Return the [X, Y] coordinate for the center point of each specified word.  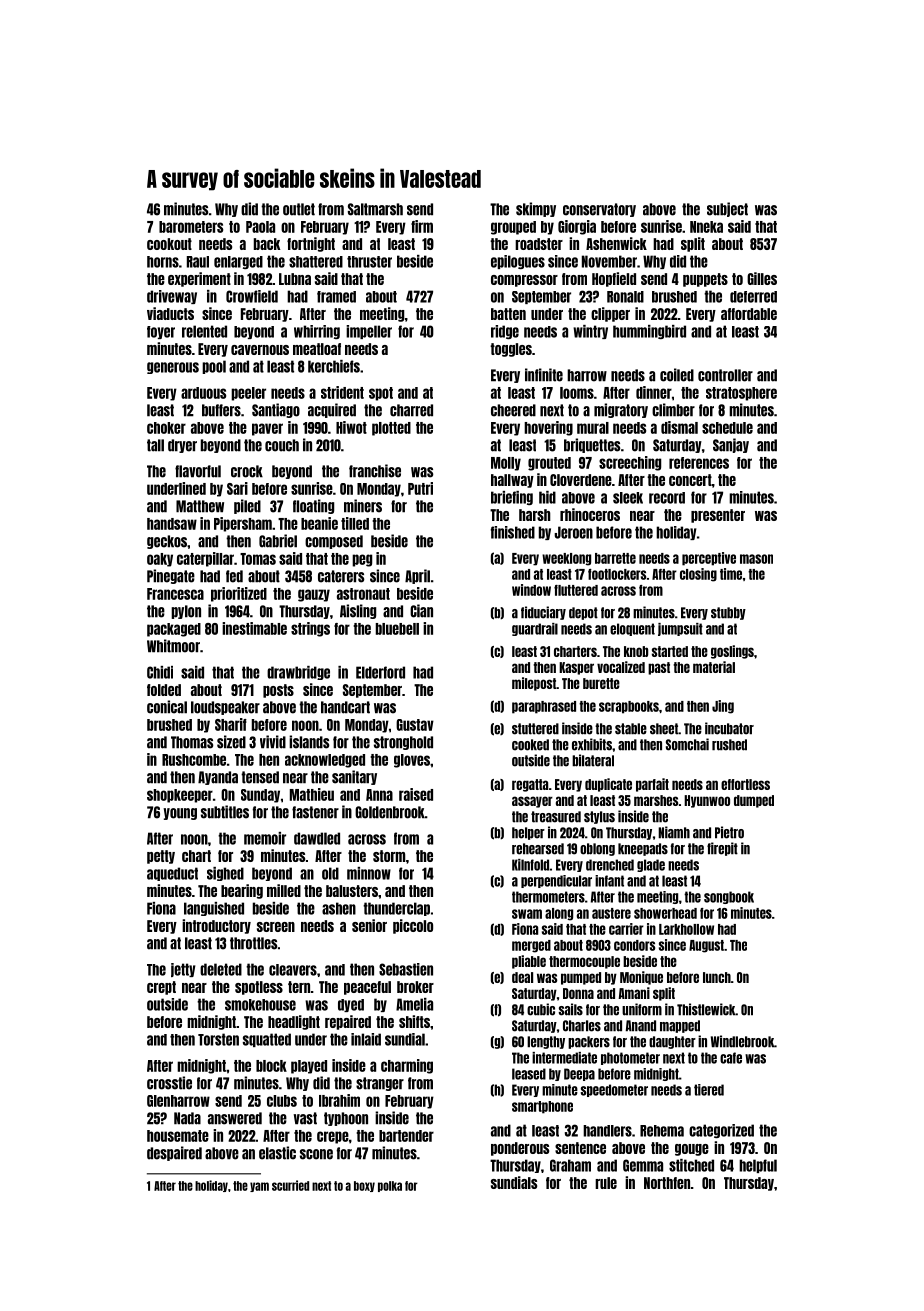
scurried [290, 1185]
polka [390, 1186]
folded [164, 690]
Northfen [667, 1183]
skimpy [536, 209]
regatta [530, 785]
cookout [169, 244]
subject [727, 209]
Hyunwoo [707, 801]
